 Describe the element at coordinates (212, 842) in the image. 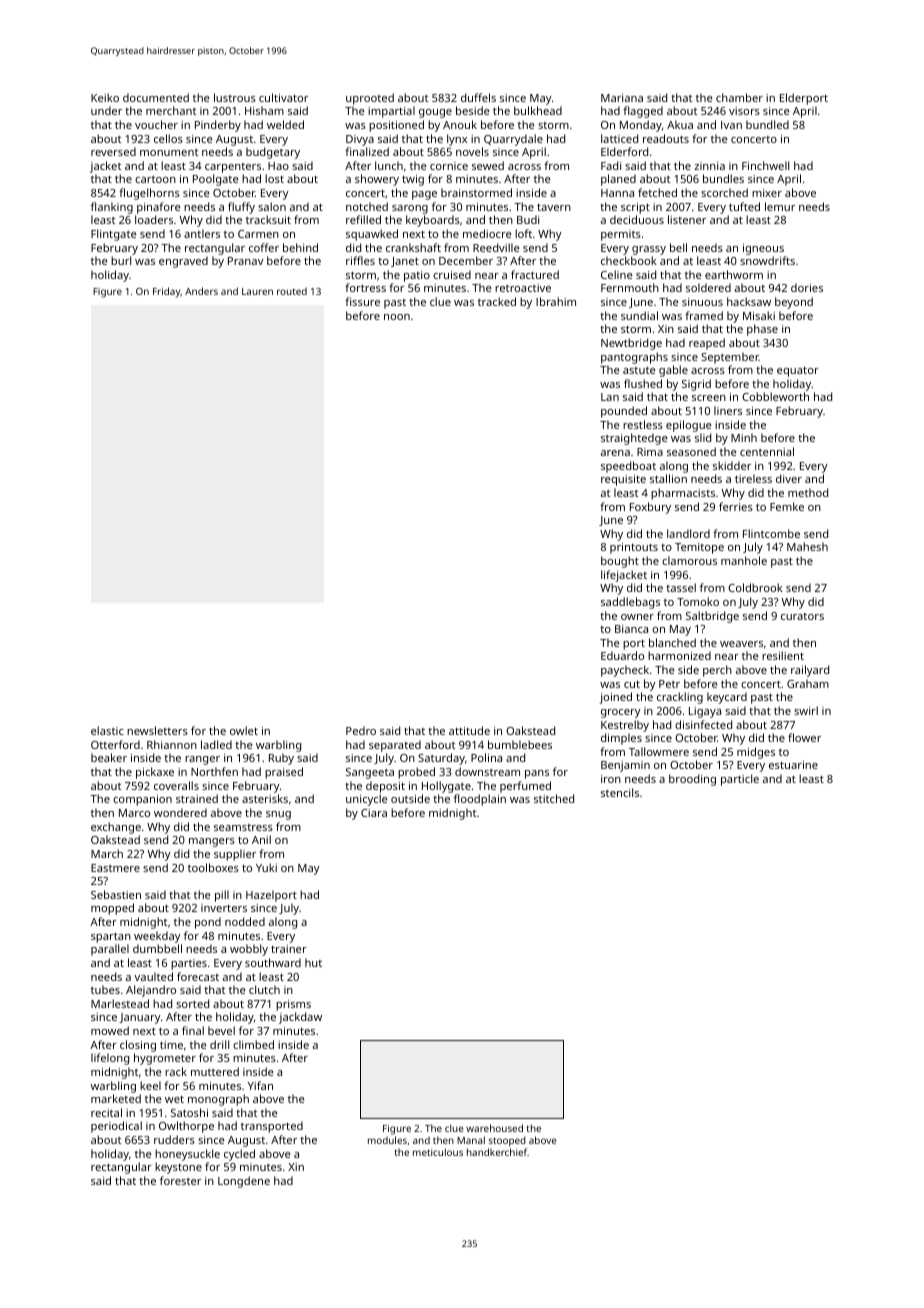

I see `mangers` at that location.
